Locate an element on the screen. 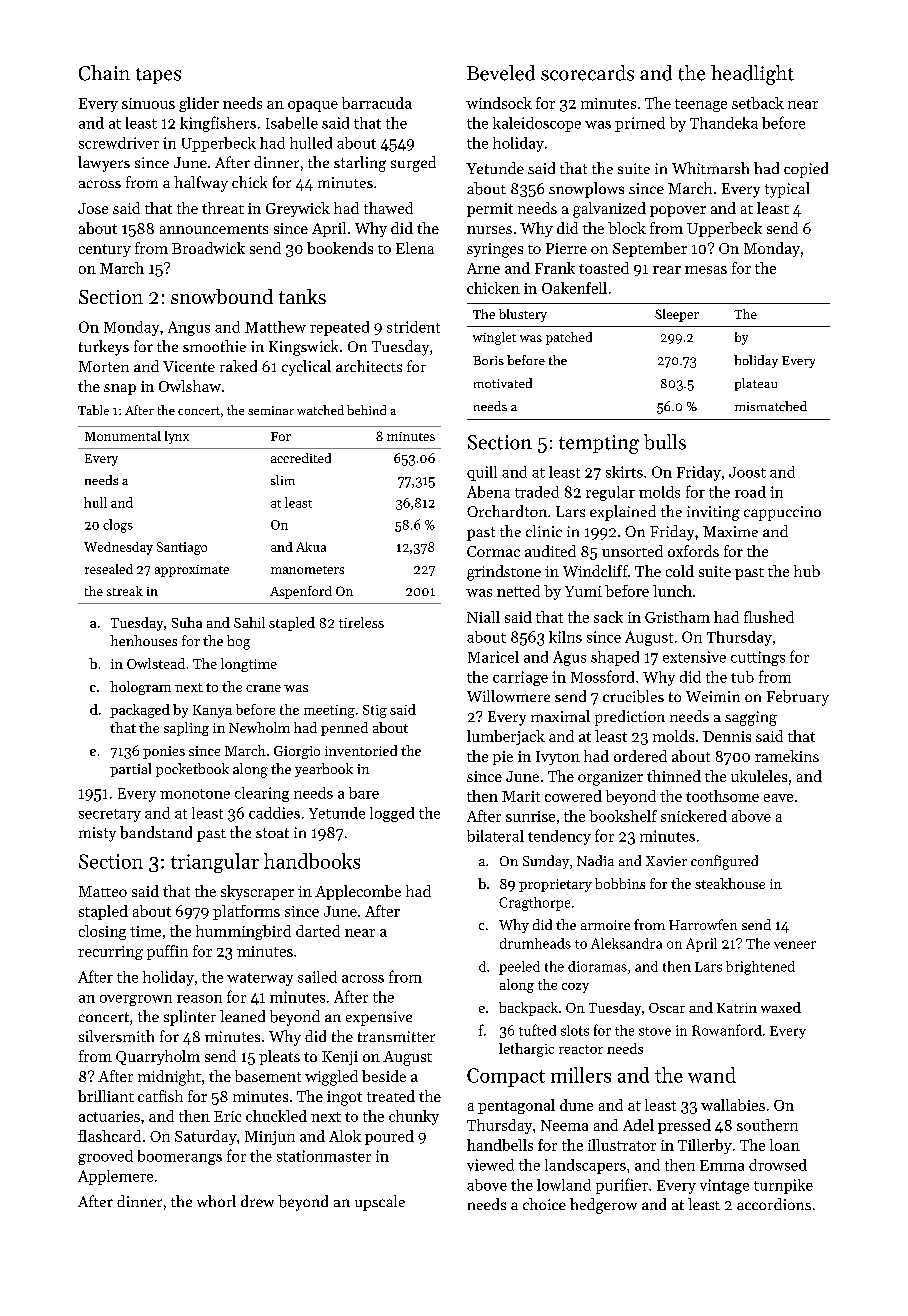  drew is located at coordinates (257, 1201).
